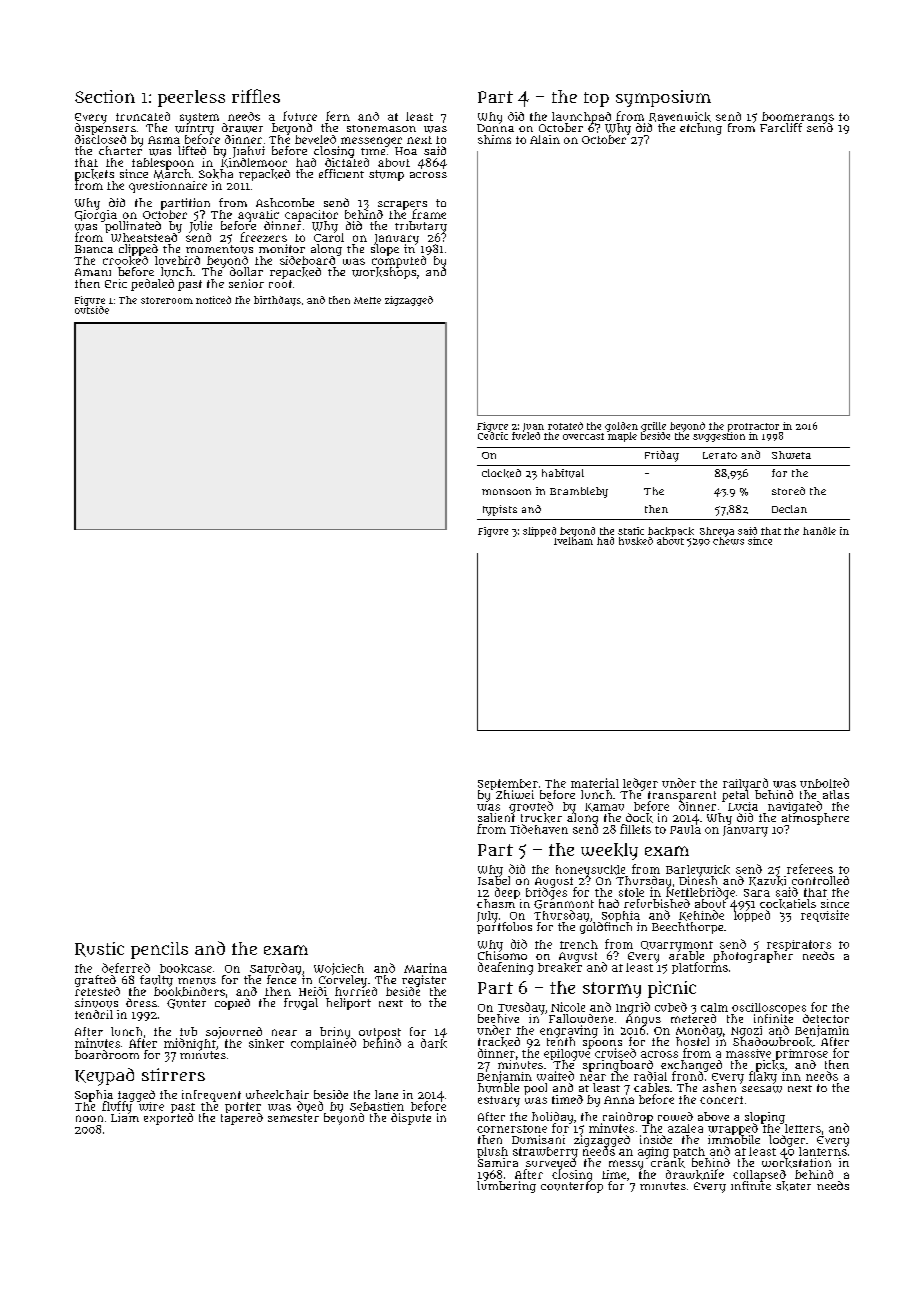 The width and height of the screenshot is (924, 1308). Describe the element at coordinates (125, 1117) in the screenshot. I see `Liam` at that location.
